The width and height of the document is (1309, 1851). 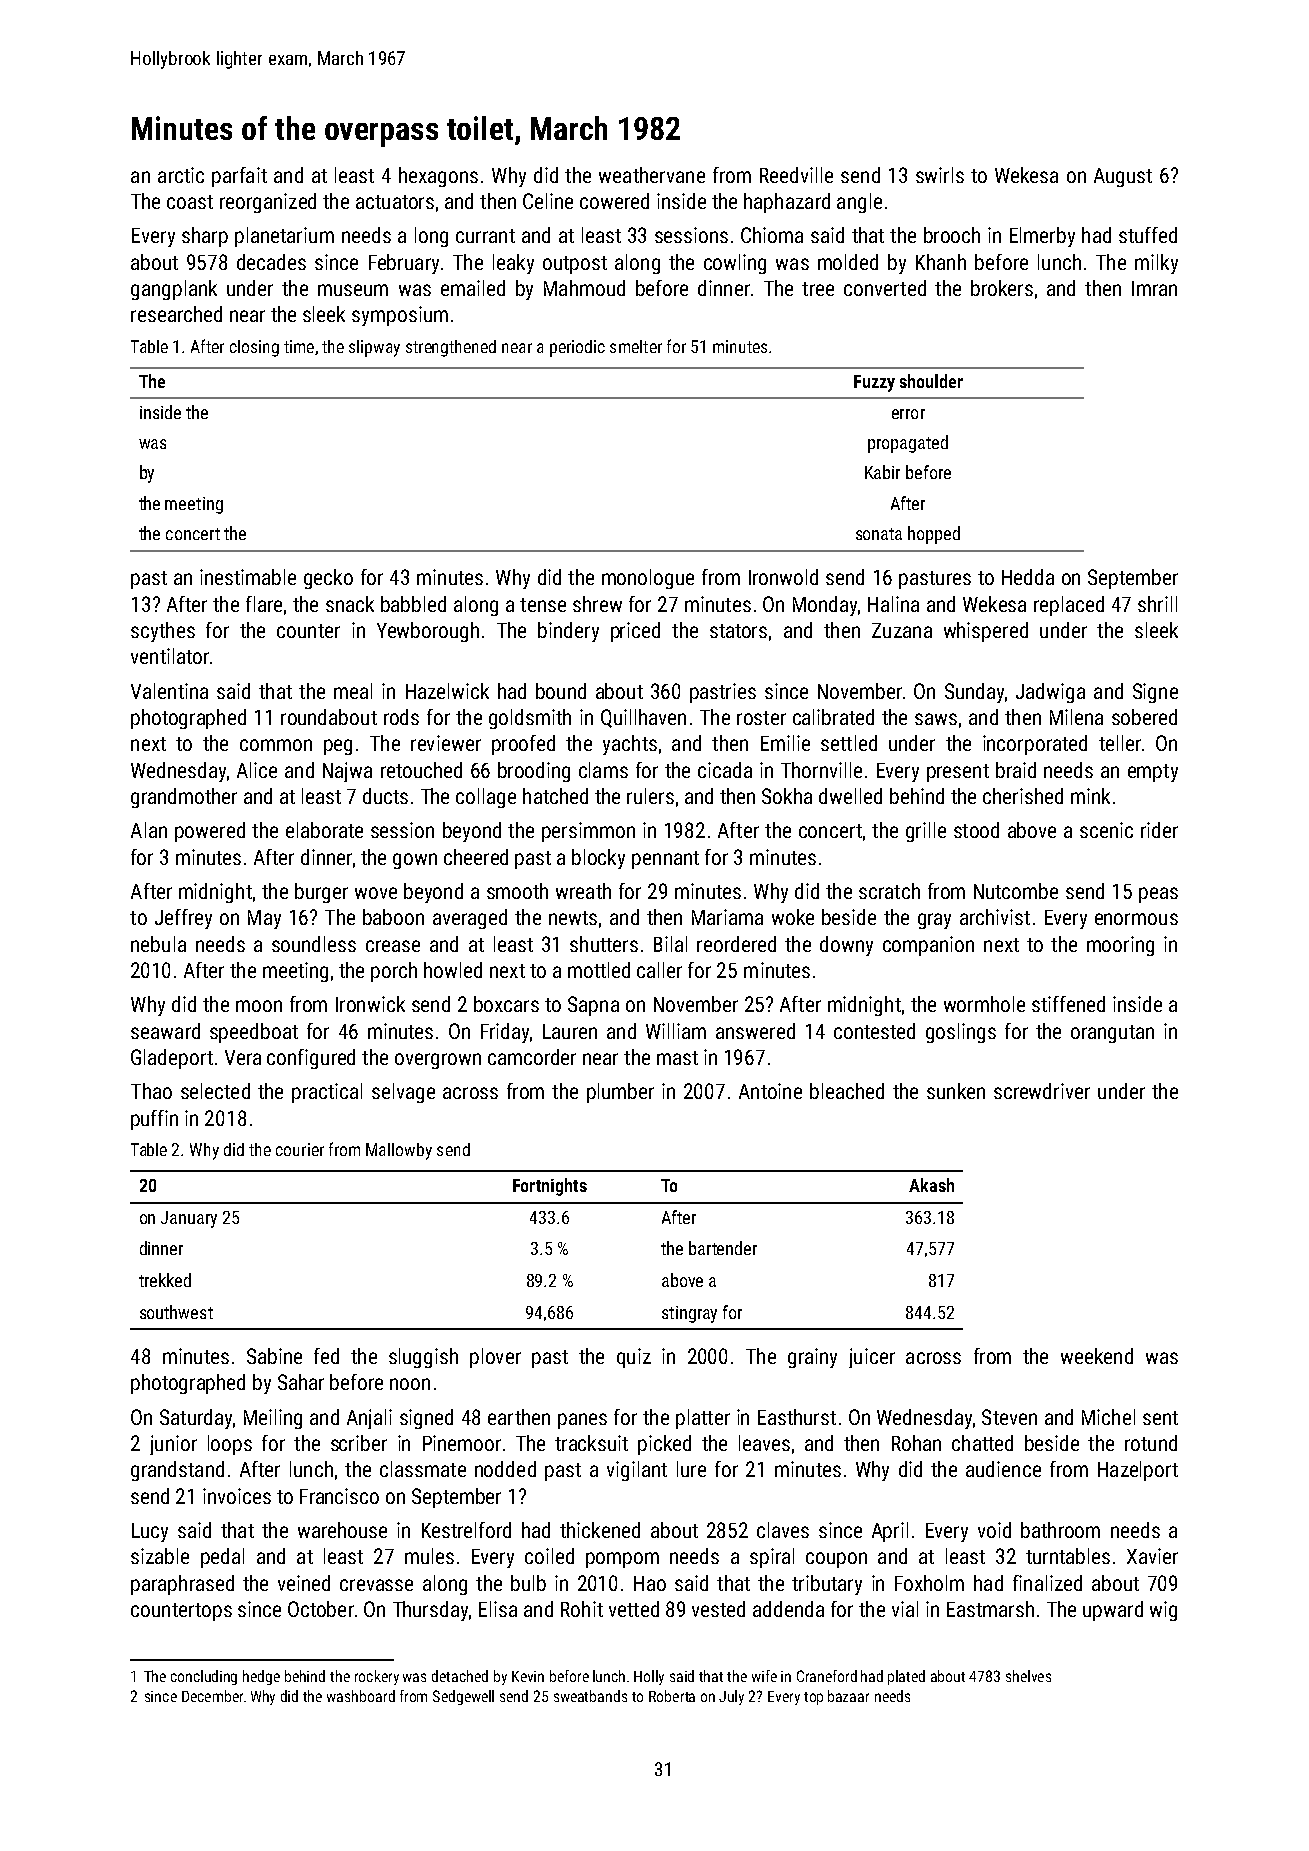 What do you see at coordinates (321, 1609) in the document?
I see `October` at bounding box center [321, 1609].
